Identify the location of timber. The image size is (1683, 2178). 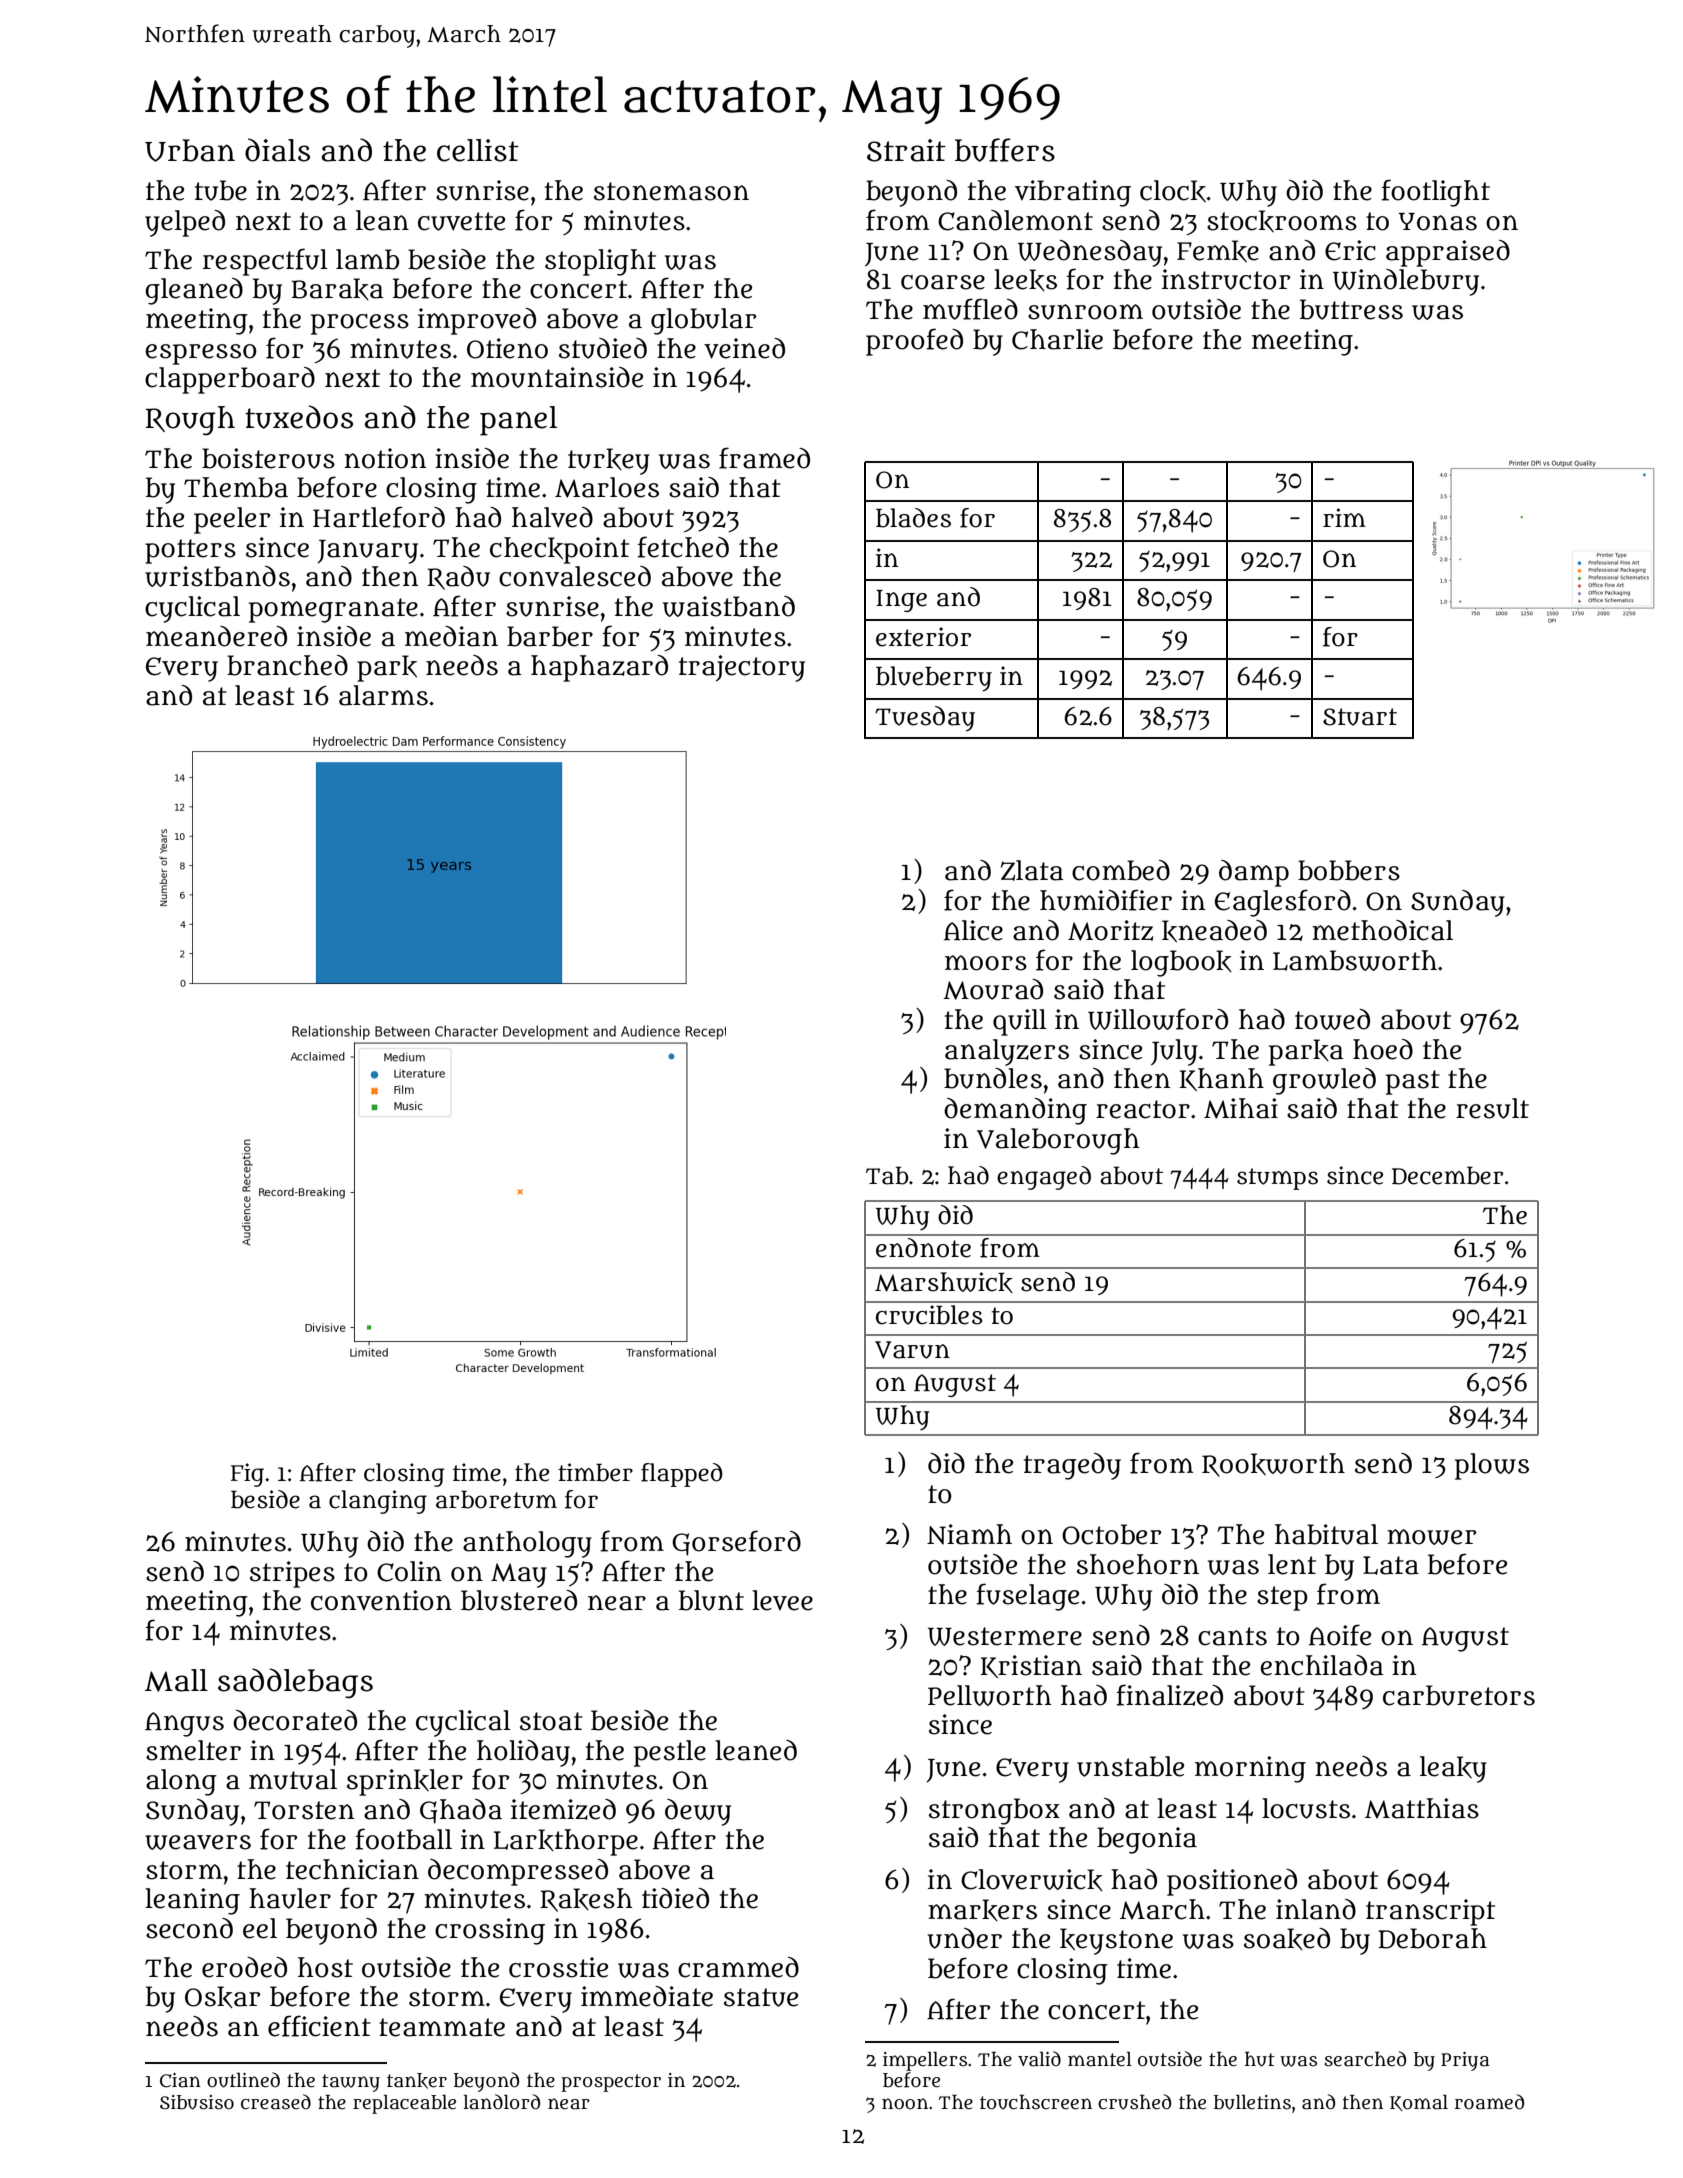
(595, 1472).
